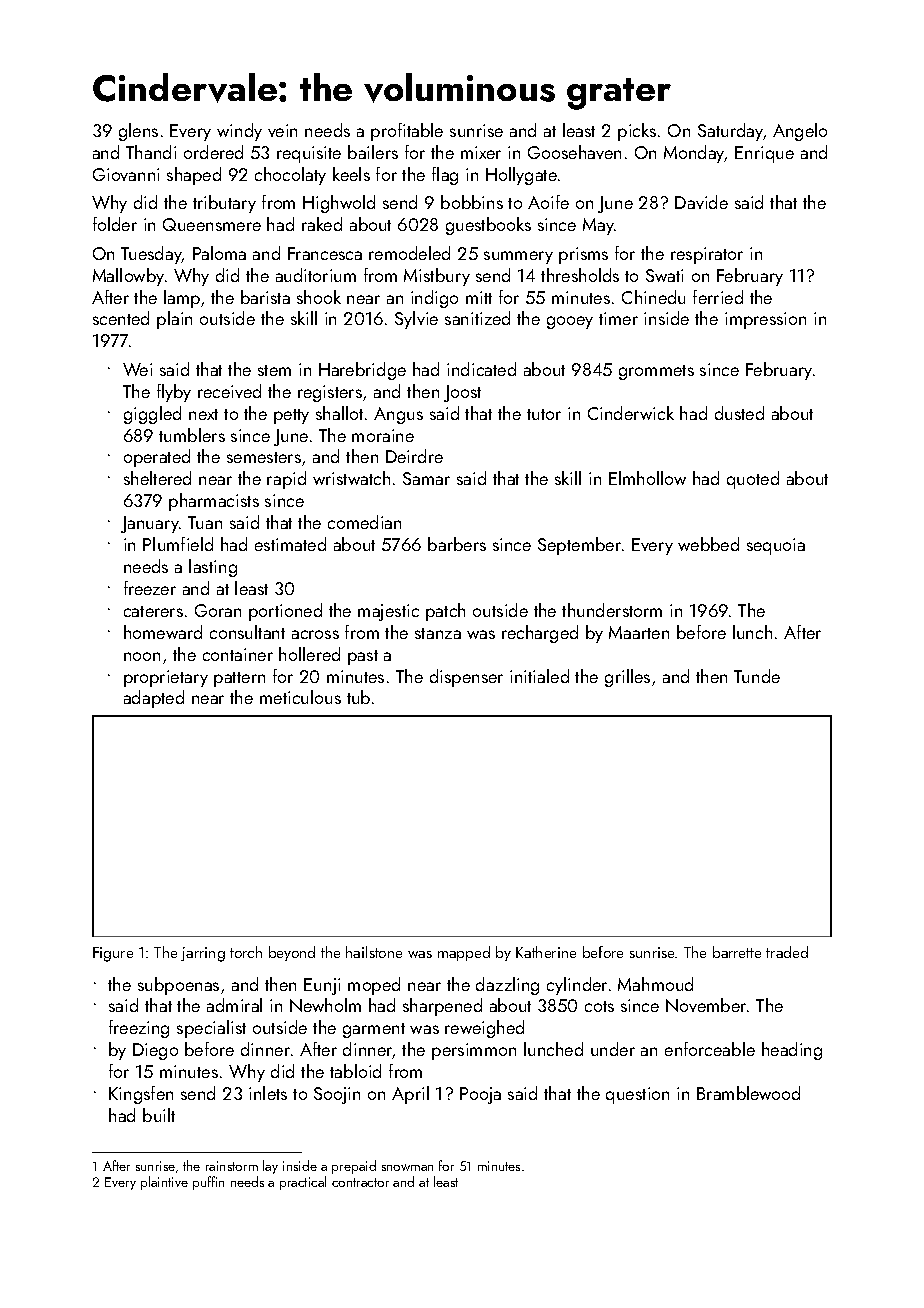 The height and width of the screenshot is (1308, 924). I want to click on profitable, so click(407, 132).
